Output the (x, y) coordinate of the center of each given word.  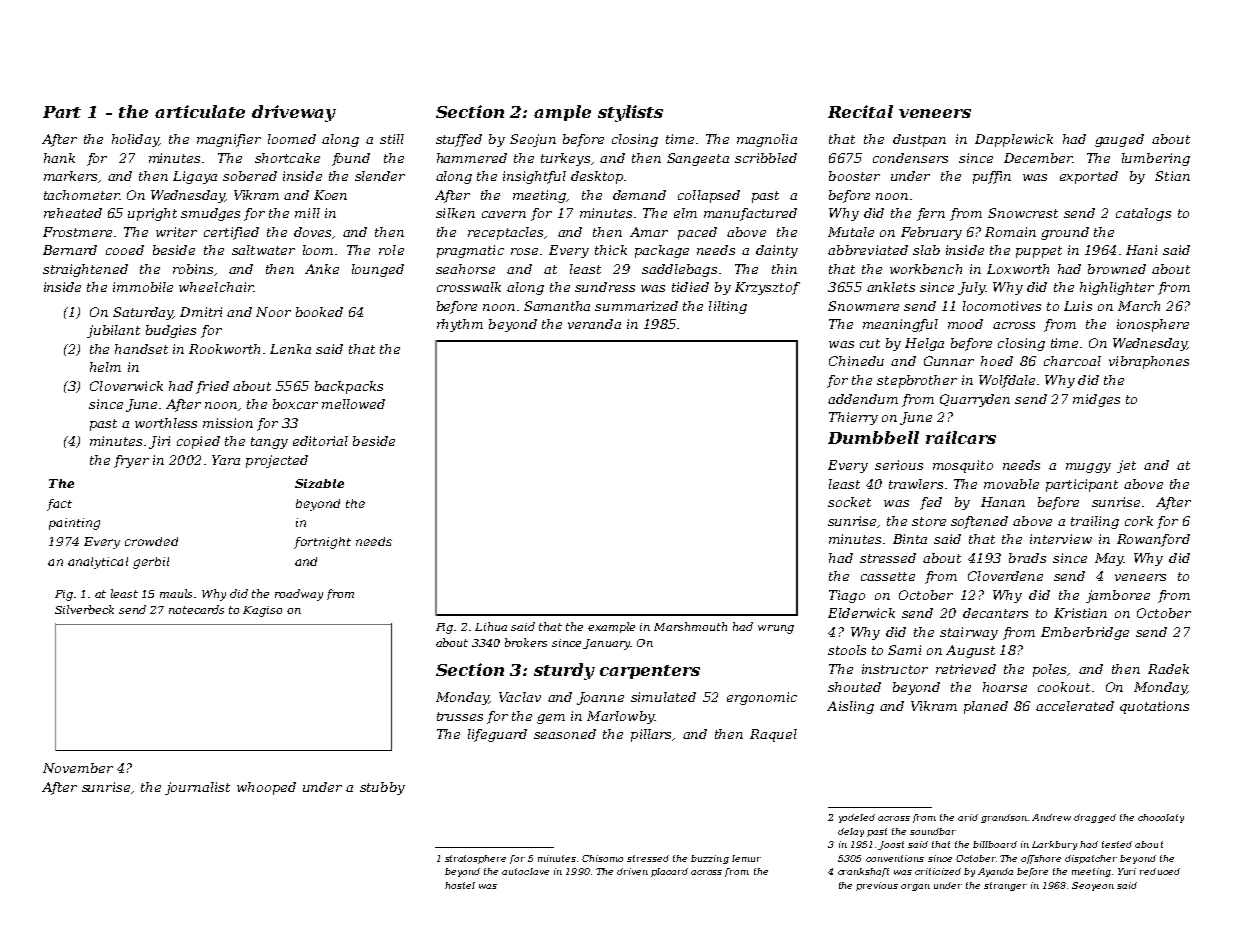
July (971, 288)
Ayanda (995, 872)
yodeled (857, 818)
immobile (143, 287)
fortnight (322, 543)
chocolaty (1161, 818)
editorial (320, 441)
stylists (630, 113)
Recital (860, 111)
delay (851, 832)
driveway (294, 113)
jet (1126, 466)
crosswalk (469, 287)
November (78, 768)
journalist (197, 788)
